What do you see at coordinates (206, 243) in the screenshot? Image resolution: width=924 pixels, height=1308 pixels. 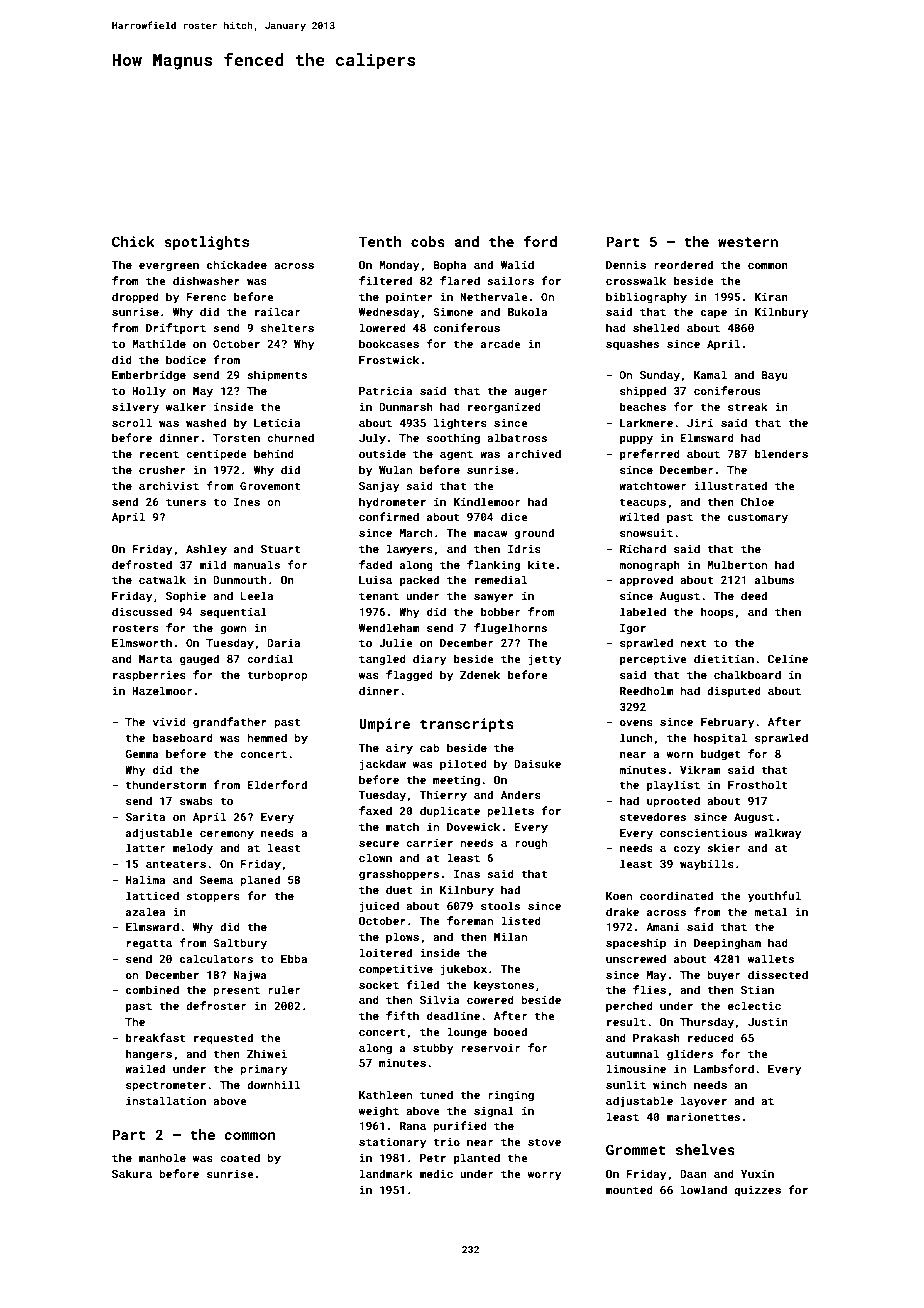 I see `spotlights` at bounding box center [206, 243].
